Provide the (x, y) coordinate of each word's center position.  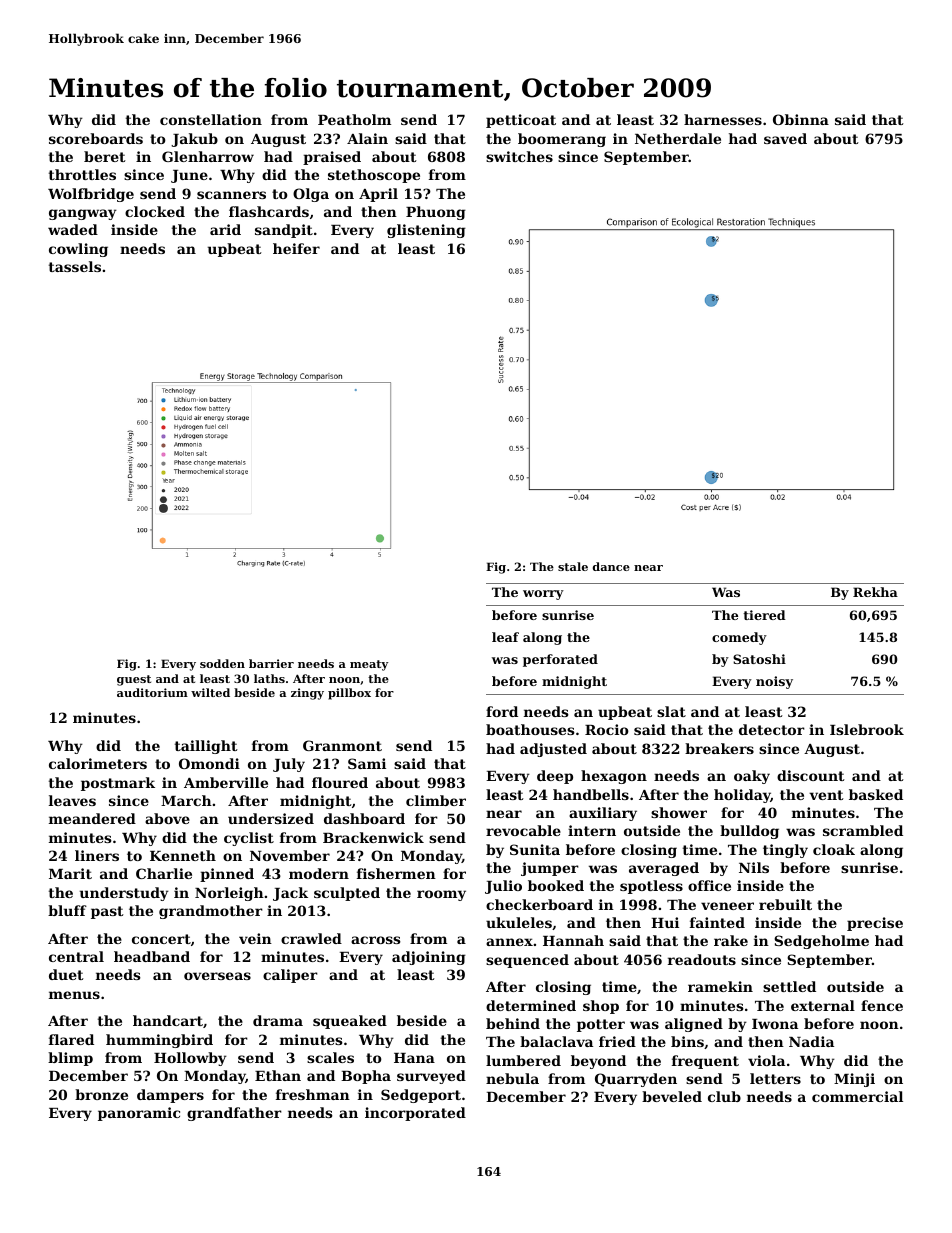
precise (875, 924)
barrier (271, 663)
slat (671, 711)
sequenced (527, 961)
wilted (210, 692)
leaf (505, 637)
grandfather (234, 1114)
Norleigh (229, 894)
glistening (426, 231)
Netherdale (678, 138)
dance (611, 566)
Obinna (801, 119)
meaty (369, 665)
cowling (78, 250)
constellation (211, 119)
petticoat (521, 121)
